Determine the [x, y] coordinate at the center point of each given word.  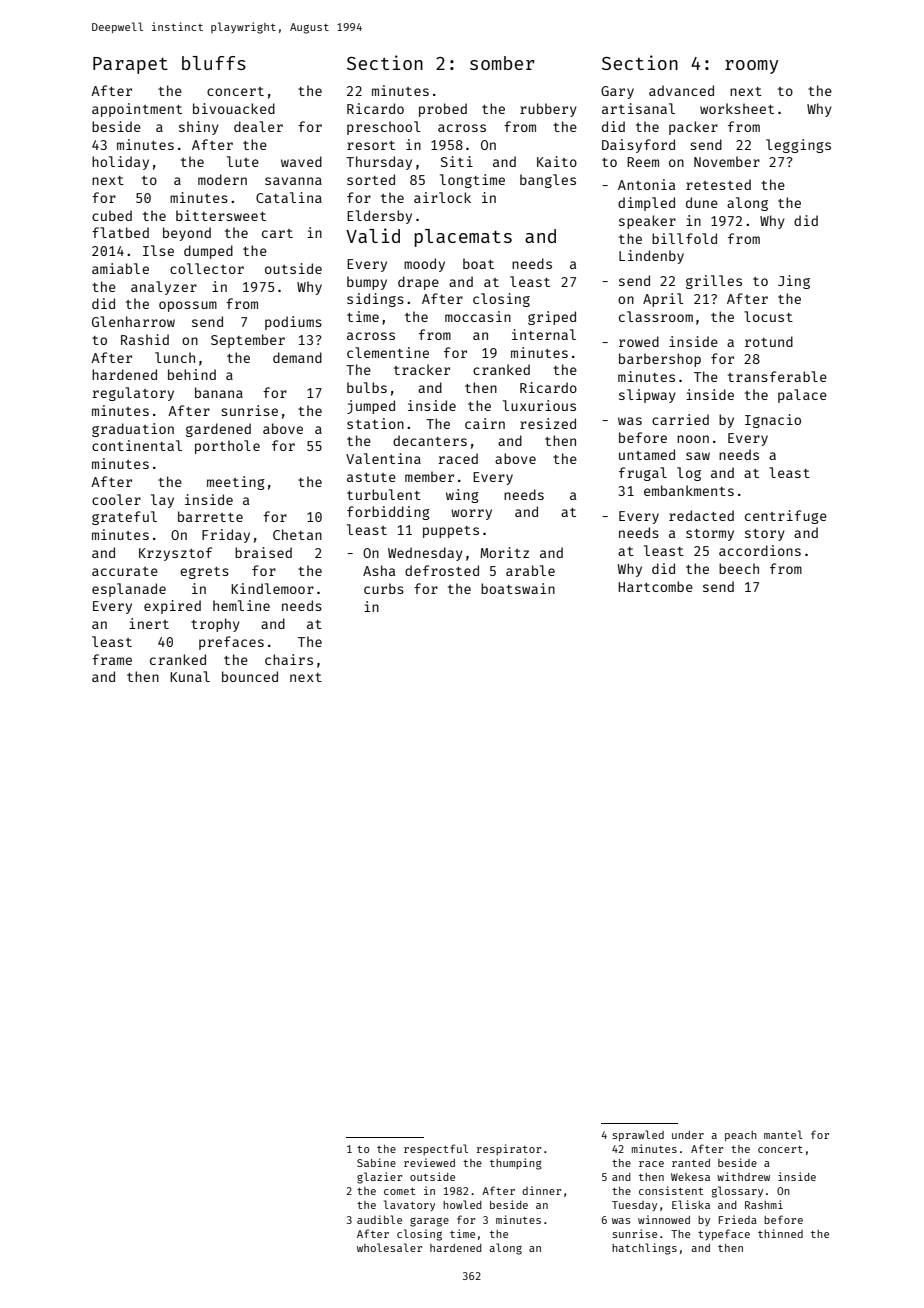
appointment [137, 110]
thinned [780, 1233]
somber [502, 63]
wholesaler [389, 1247]
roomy [751, 67]
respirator [509, 1149]
